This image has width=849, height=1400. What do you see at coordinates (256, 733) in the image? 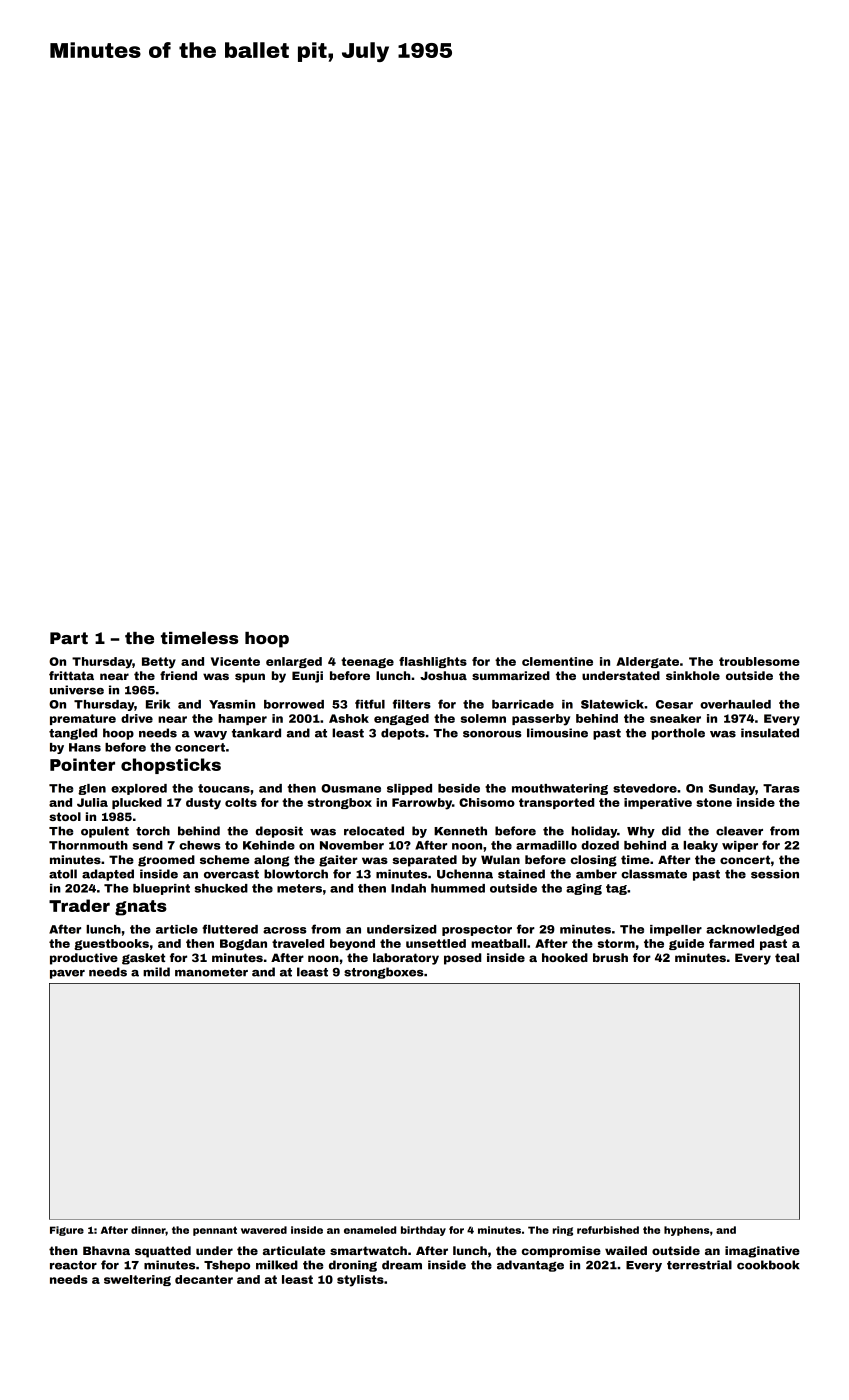
I see `tankard` at bounding box center [256, 733].
